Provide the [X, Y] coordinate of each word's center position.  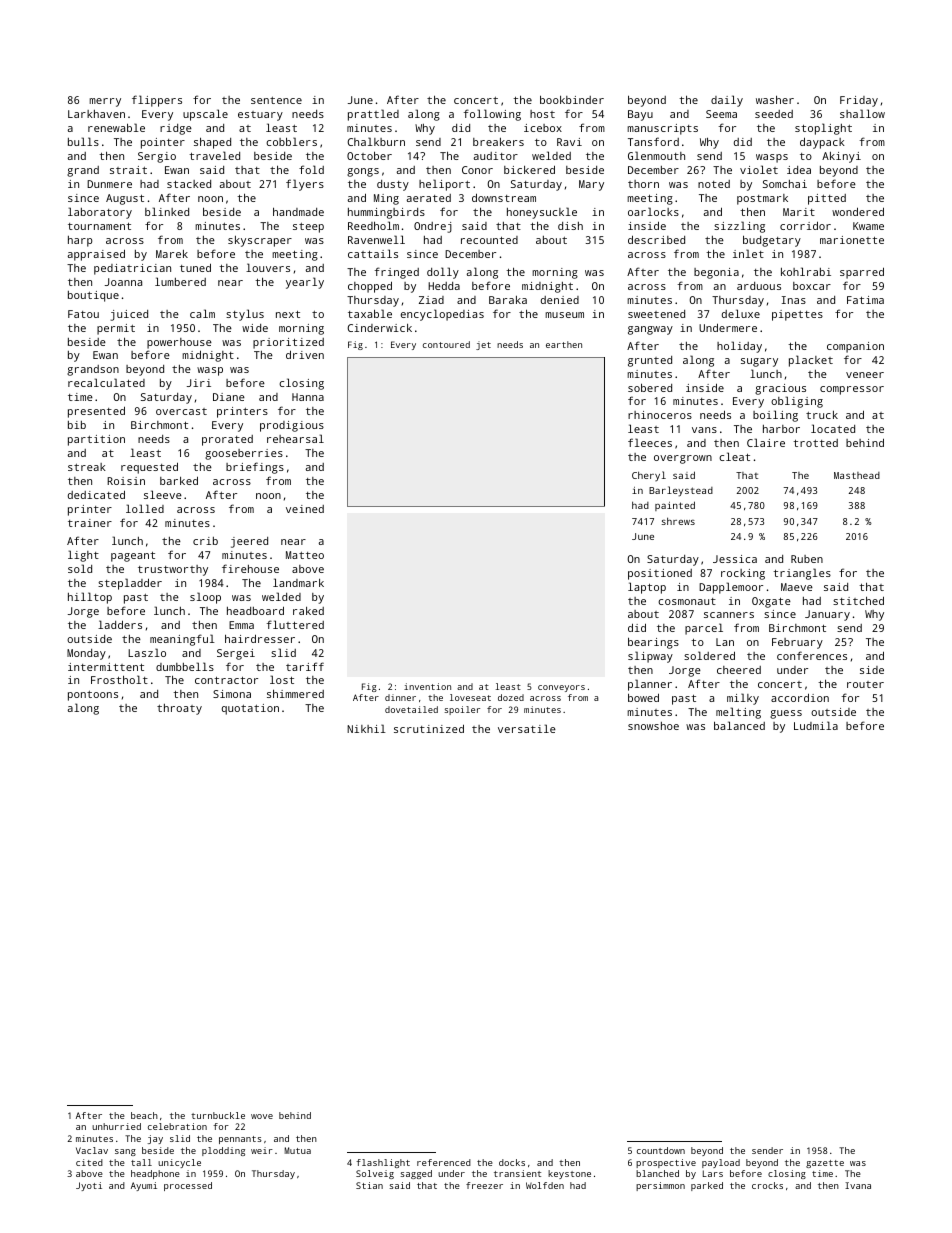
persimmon [660, 1186]
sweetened [656, 314]
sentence [276, 100]
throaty [179, 709]
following [492, 115]
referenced [444, 1162]
